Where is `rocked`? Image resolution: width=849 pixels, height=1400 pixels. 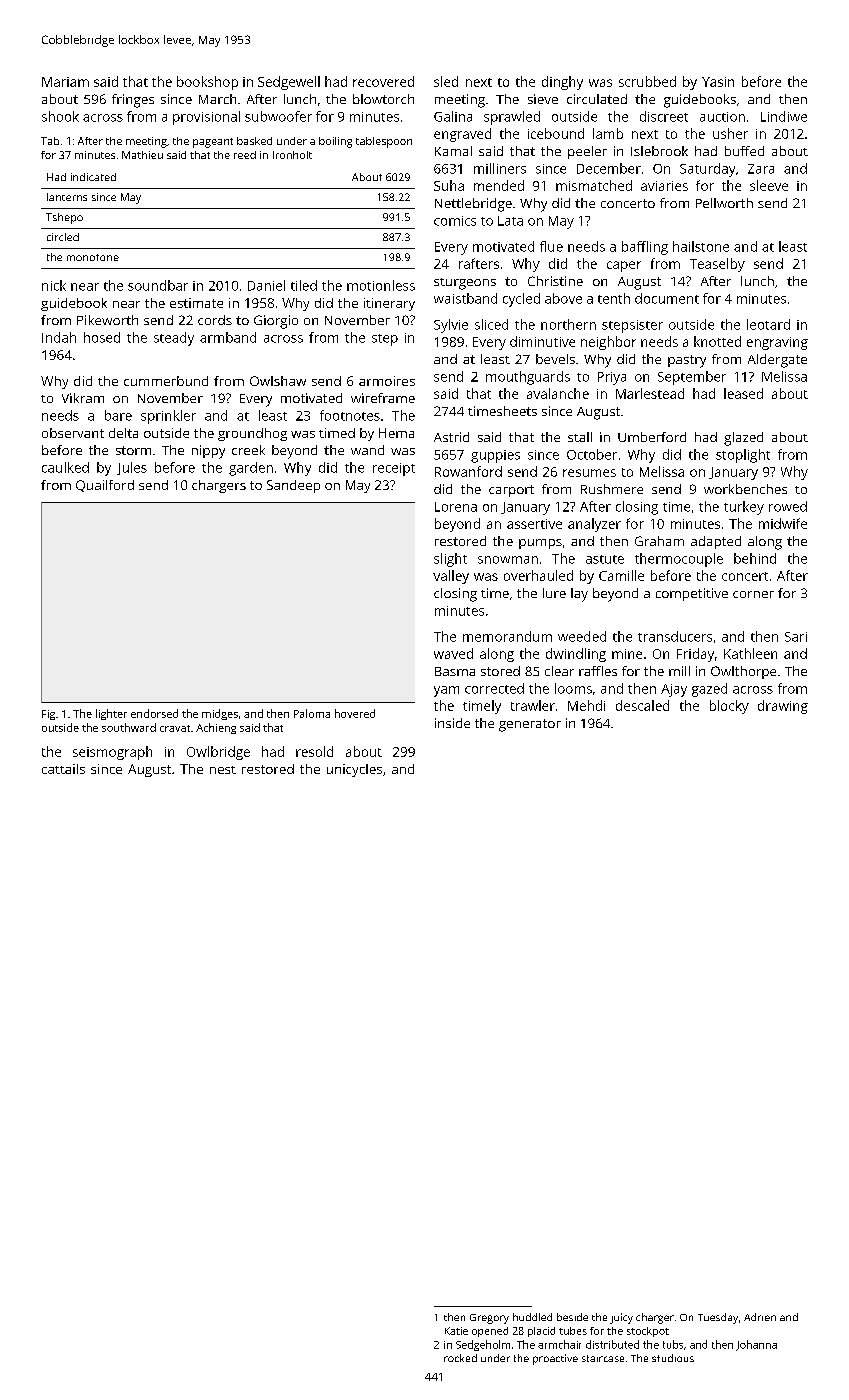
rocked is located at coordinates (460, 1358).
